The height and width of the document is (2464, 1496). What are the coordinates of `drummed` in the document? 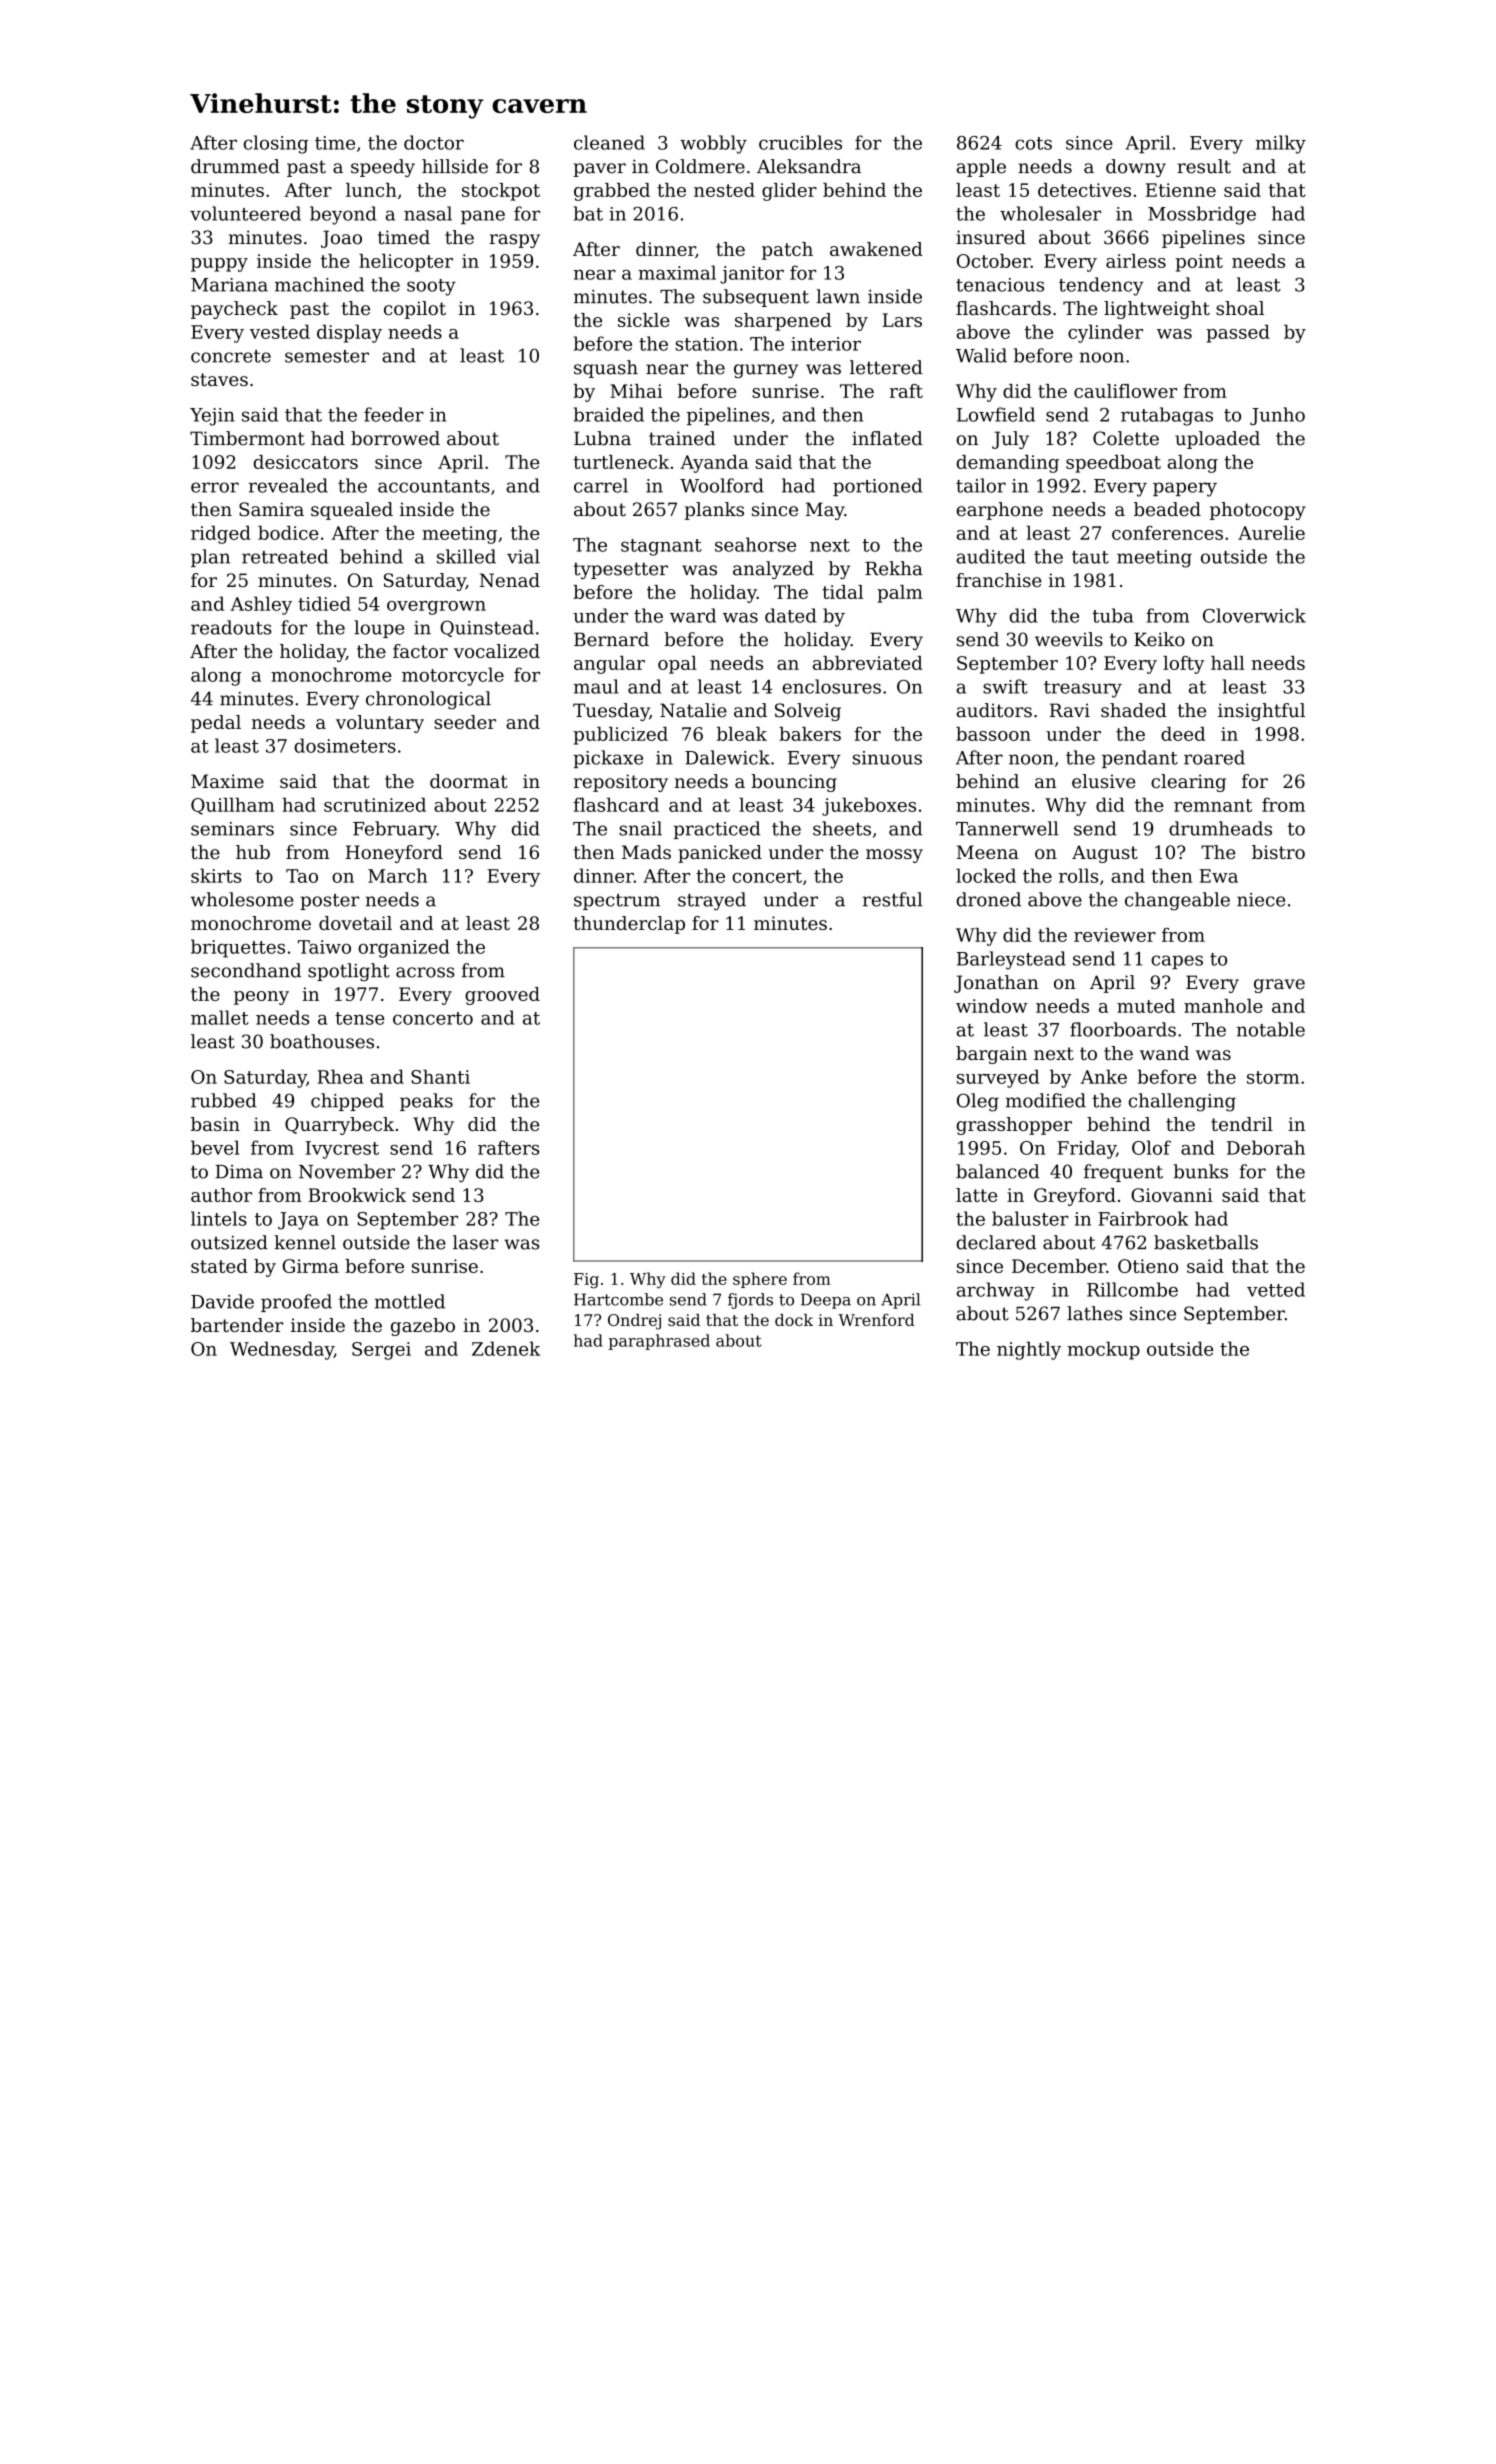 It's located at (235, 166).
